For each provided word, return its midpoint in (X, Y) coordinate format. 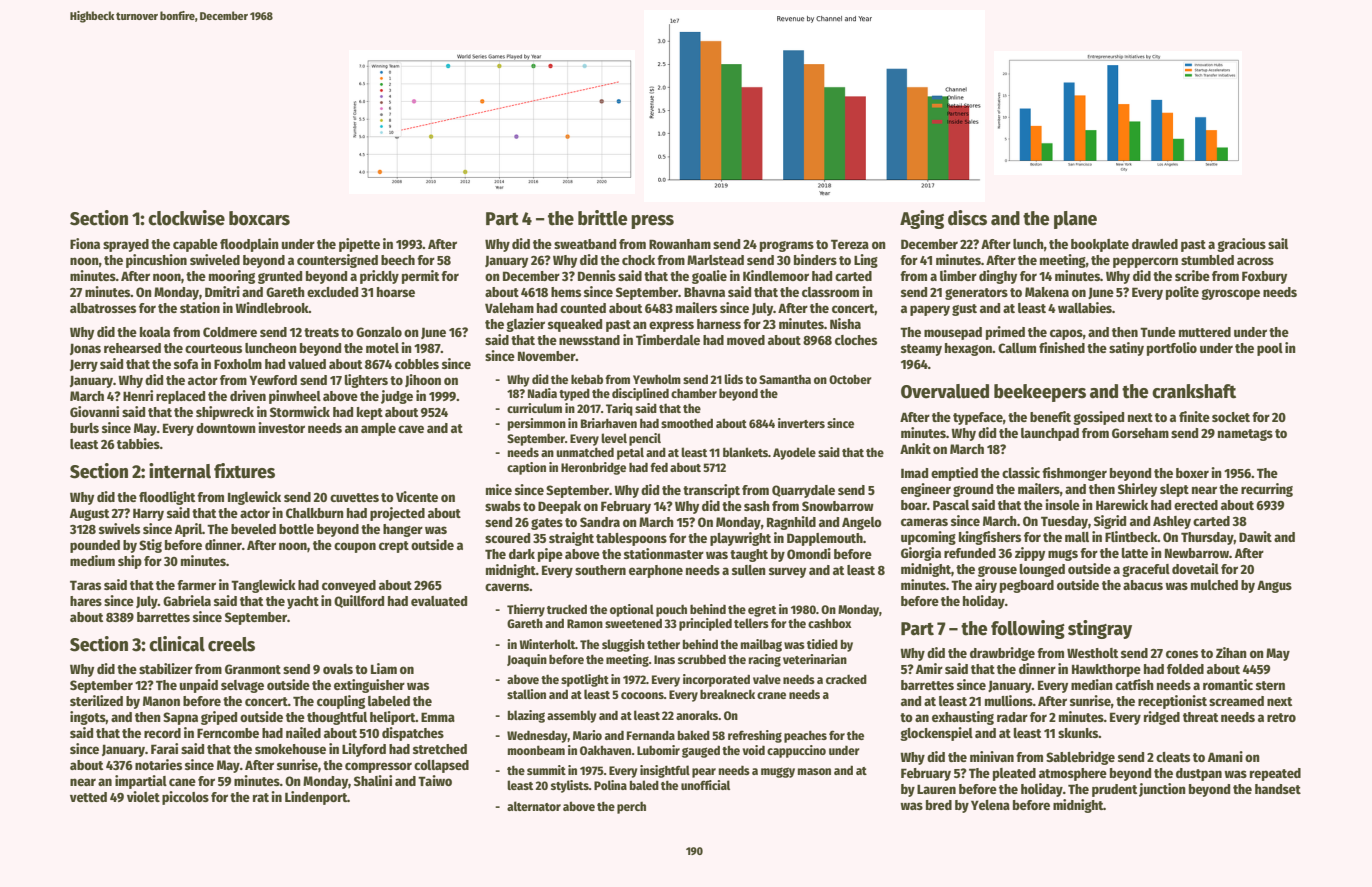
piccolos (185, 798)
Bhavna (704, 292)
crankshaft (1194, 391)
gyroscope (1230, 294)
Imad (914, 473)
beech (398, 260)
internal (180, 471)
